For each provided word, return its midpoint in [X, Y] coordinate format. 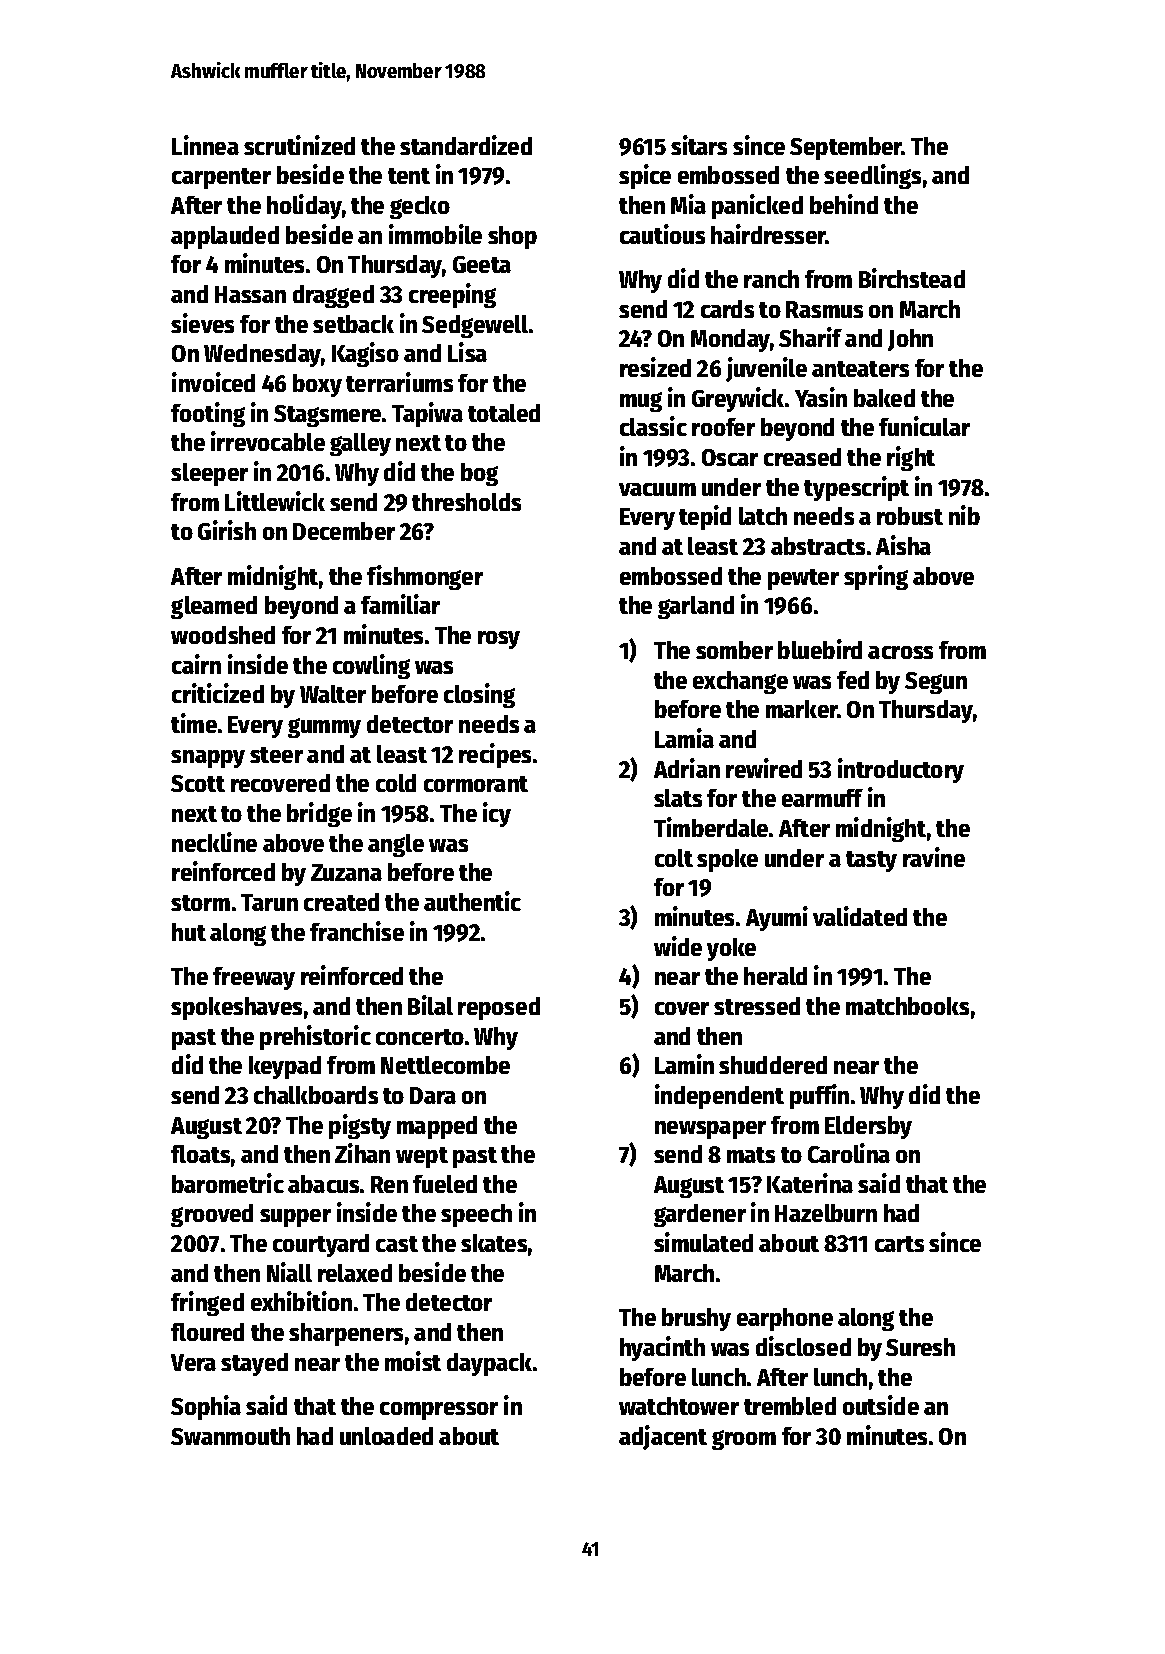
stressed [757, 1006]
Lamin [684, 1064]
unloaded [386, 1436]
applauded [225, 237]
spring [876, 577]
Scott [198, 783]
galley [360, 444]
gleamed [214, 607]
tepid [705, 517]
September [846, 148]
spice [645, 176]
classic [653, 426]
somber [734, 650]
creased [802, 457]
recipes [495, 755]
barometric [228, 1183]
